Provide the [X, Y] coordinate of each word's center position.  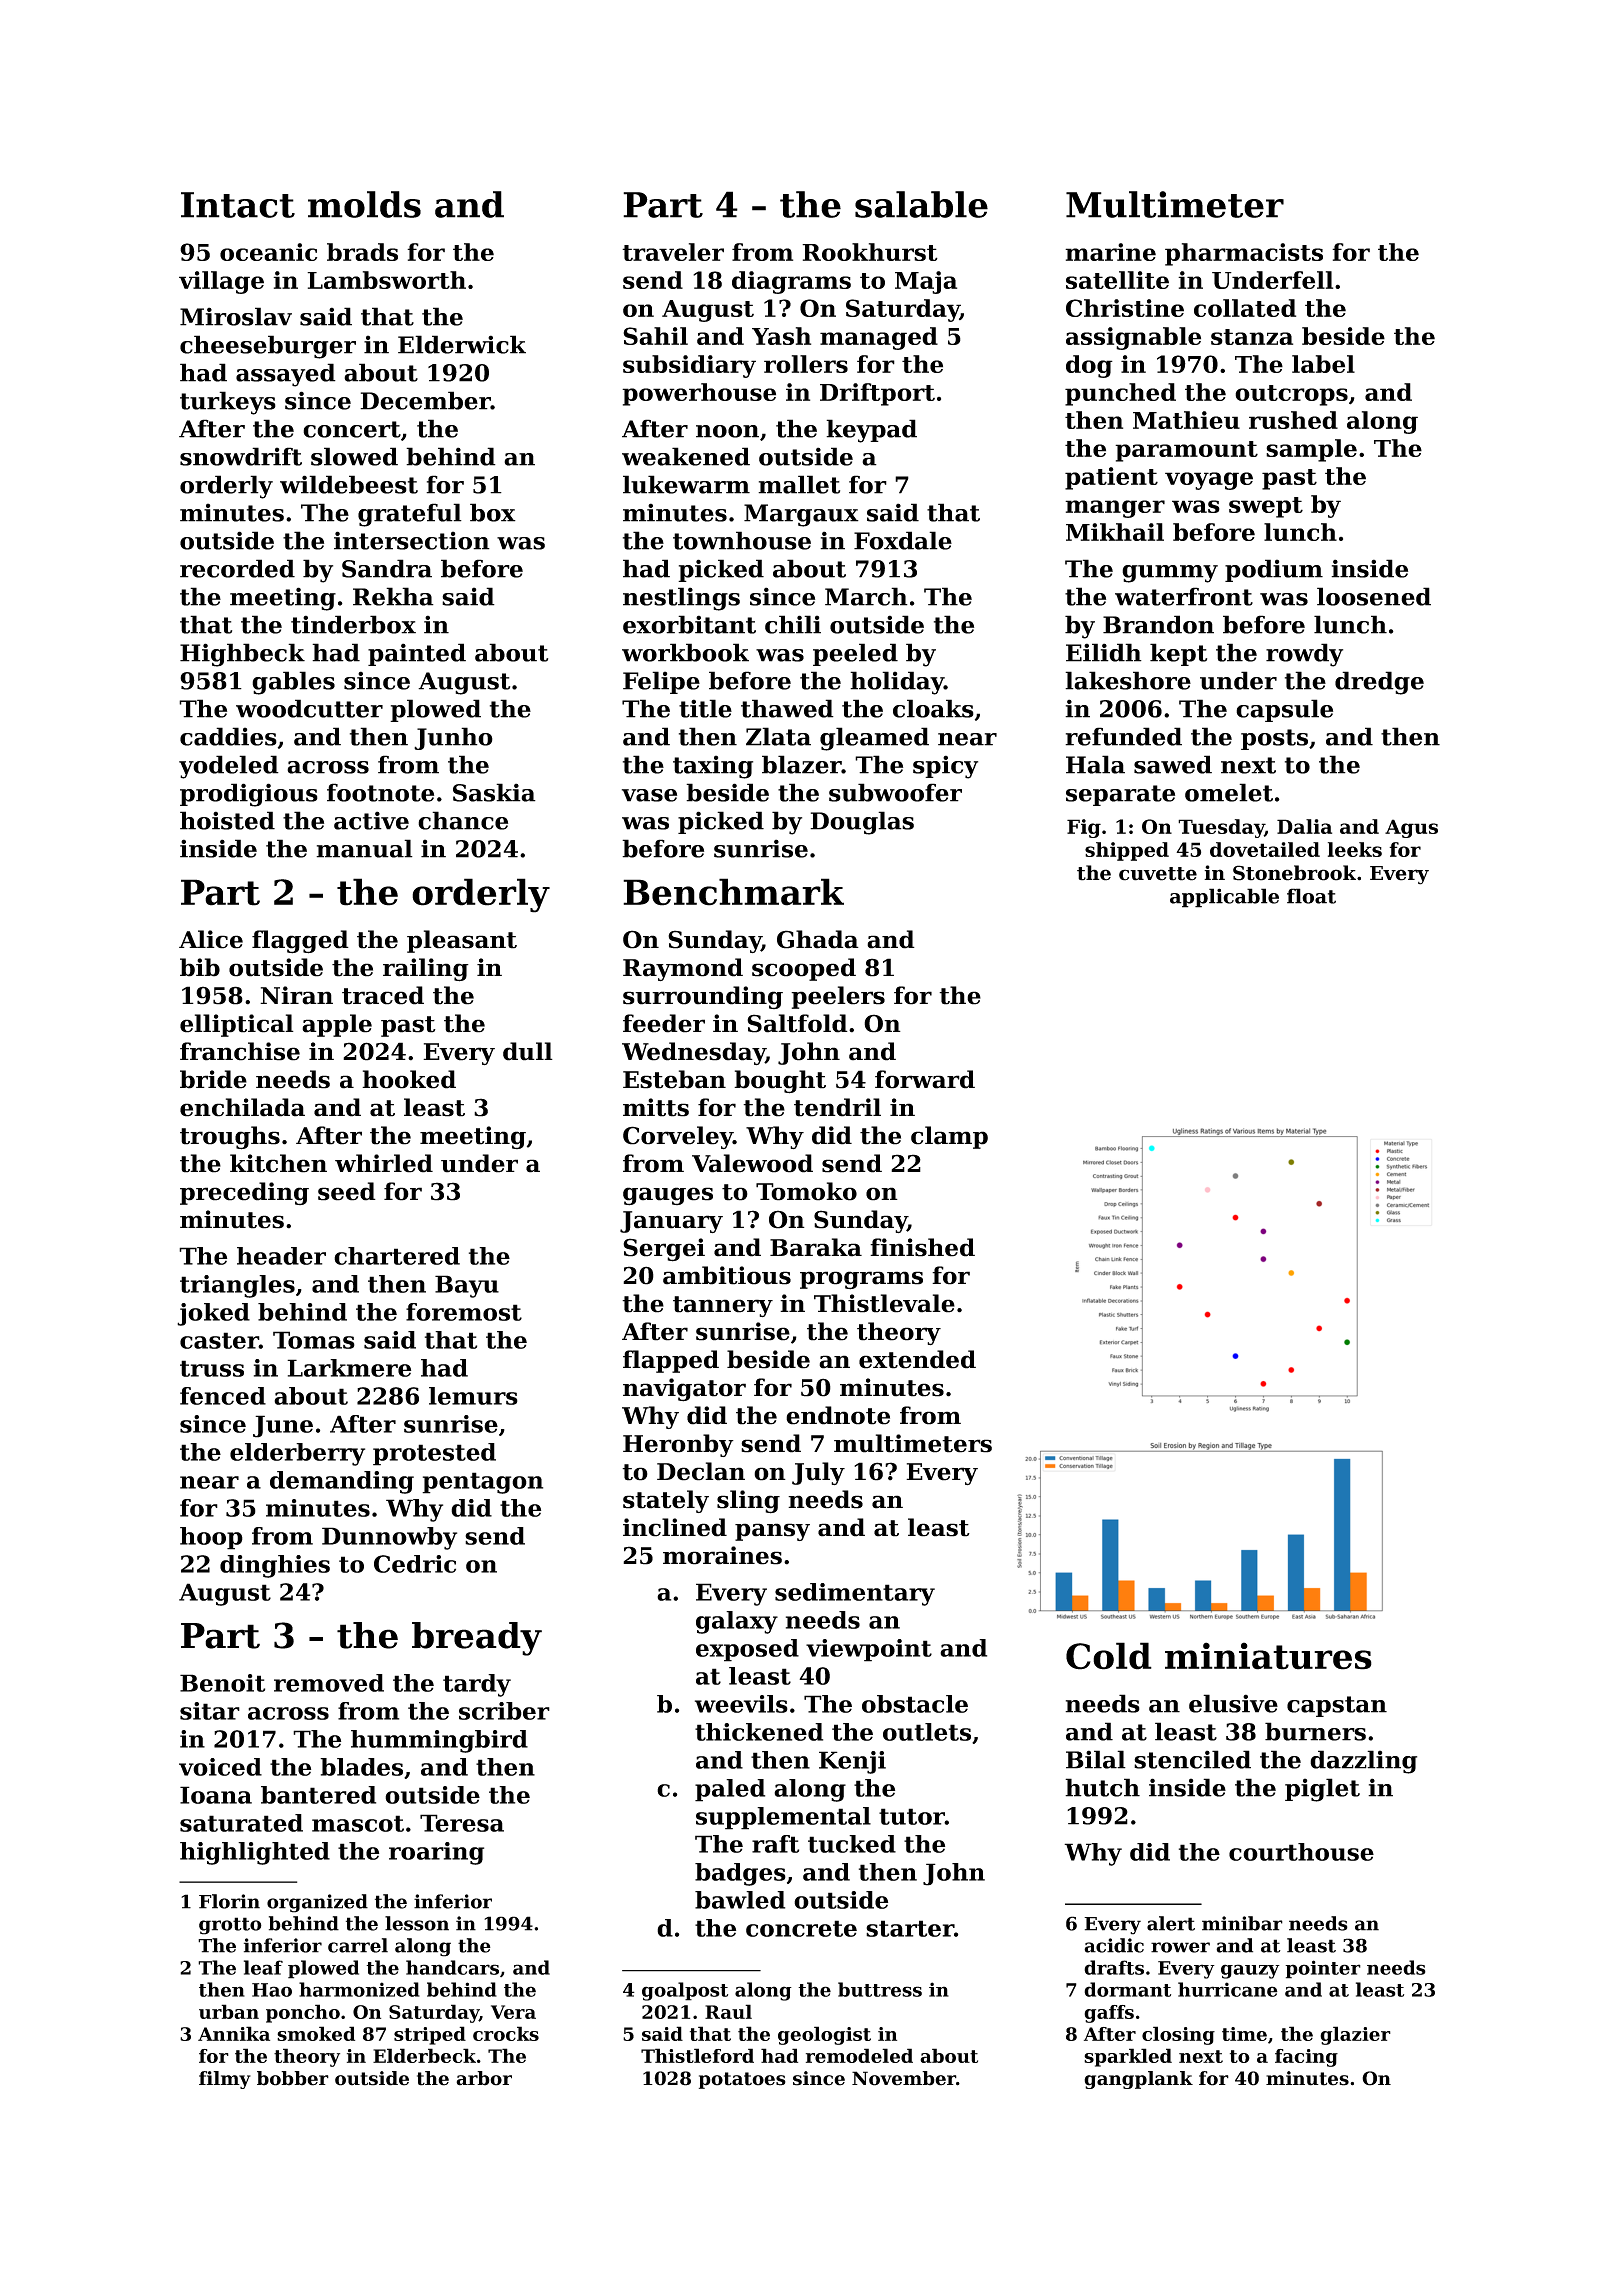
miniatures [1268, 1656]
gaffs [1109, 2014]
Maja [926, 282]
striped [430, 2035]
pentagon [482, 1483]
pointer [1323, 1969]
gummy [1170, 574]
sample [1311, 450]
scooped [804, 969]
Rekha [393, 596]
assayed [286, 375]
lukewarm [686, 484]
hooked [409, 1079]
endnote [838, 1415]
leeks [1355, 849]
